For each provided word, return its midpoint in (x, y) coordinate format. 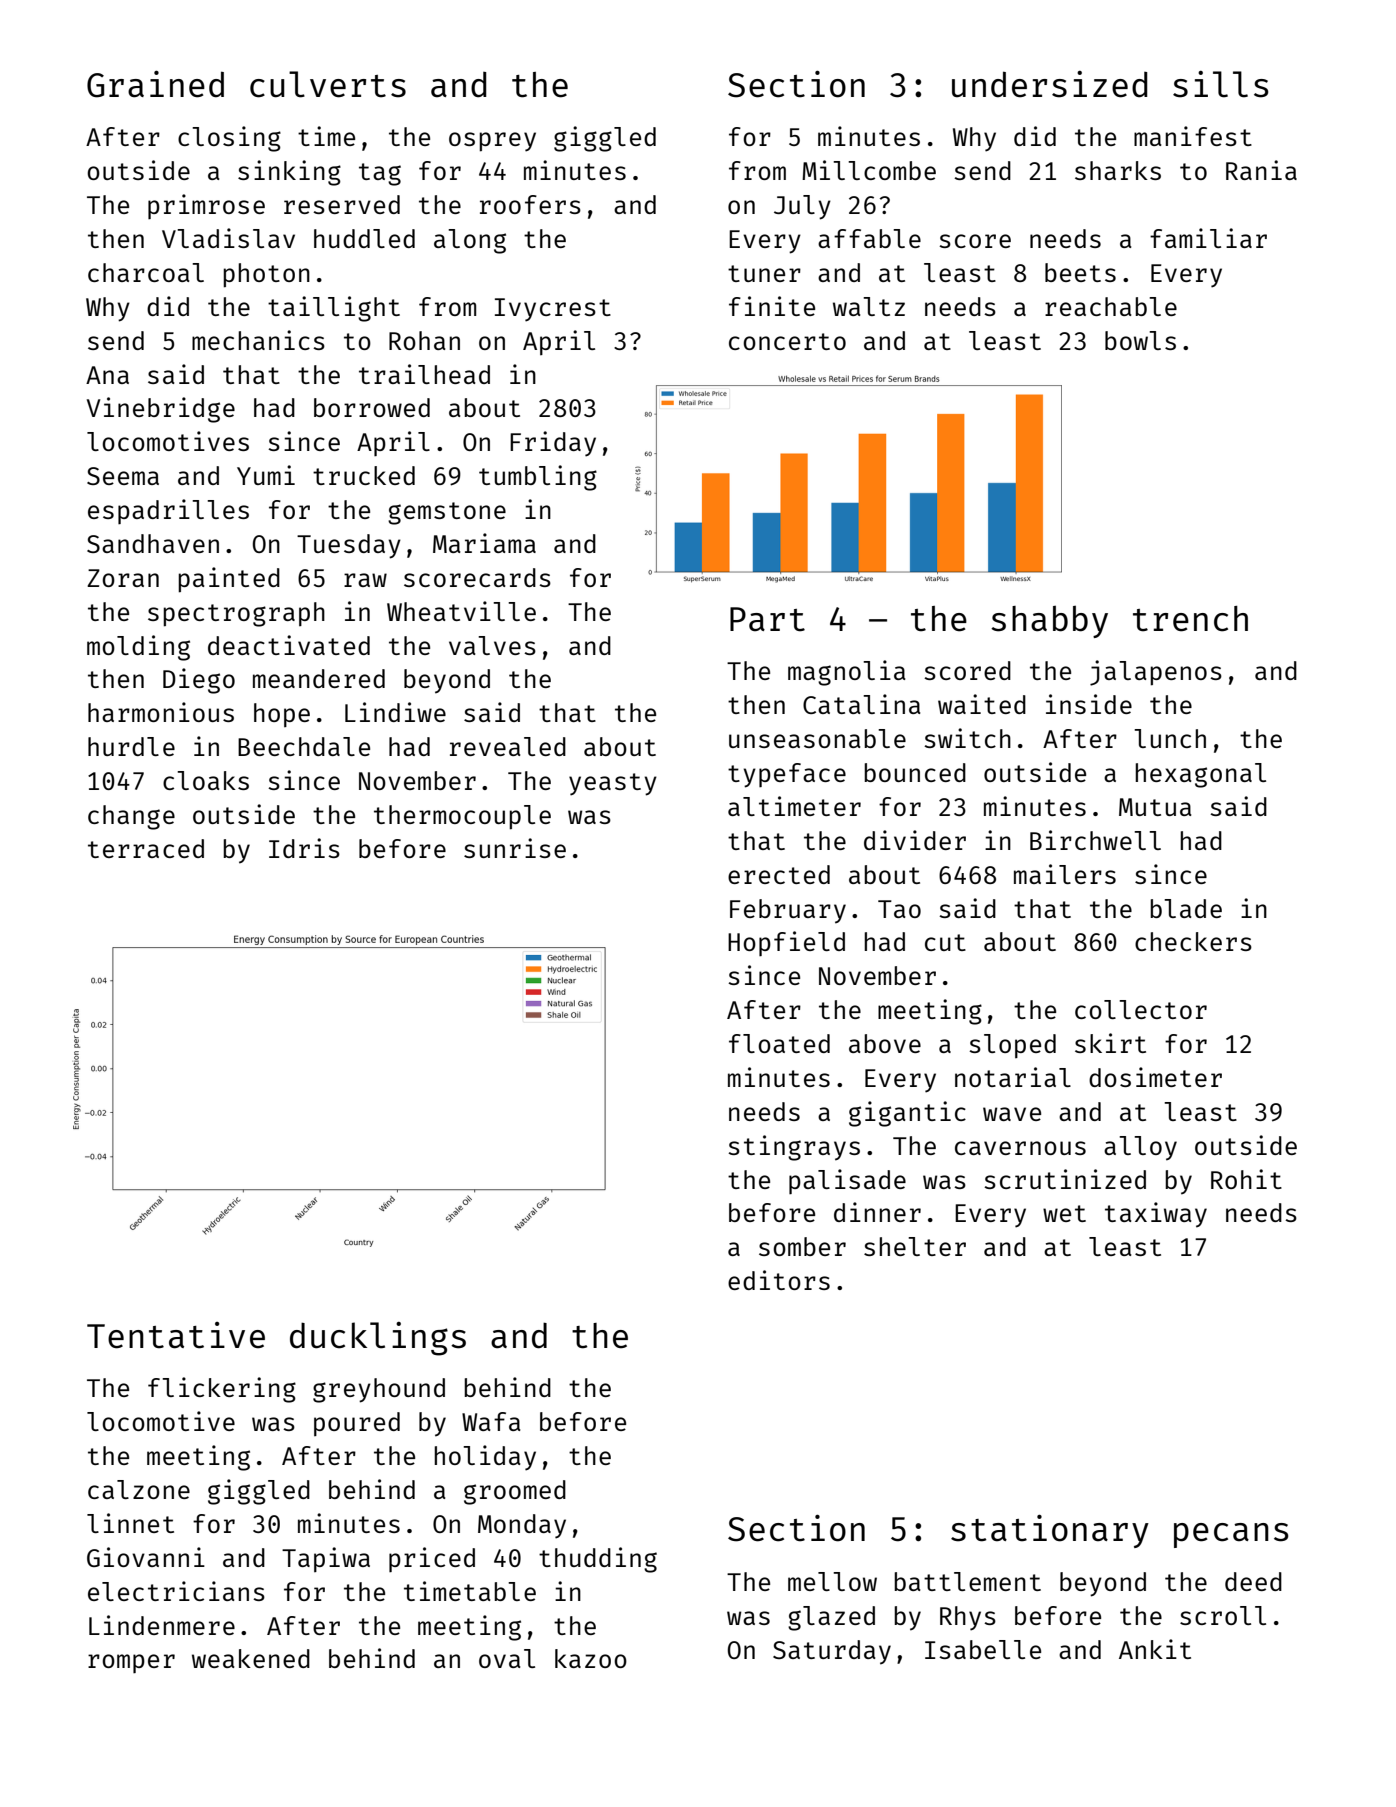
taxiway (1156, 1215)
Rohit (1246, 1179)
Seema (123, 476)
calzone (139, 1489)
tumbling (538, 478)
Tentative (176, 1335)
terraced (146, 848)
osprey (492, 142)
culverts (328, 84)
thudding (598, 1560)
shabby (1049, 622)
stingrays (794, 1148)
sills (1220, 84)
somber (802, 1246)
